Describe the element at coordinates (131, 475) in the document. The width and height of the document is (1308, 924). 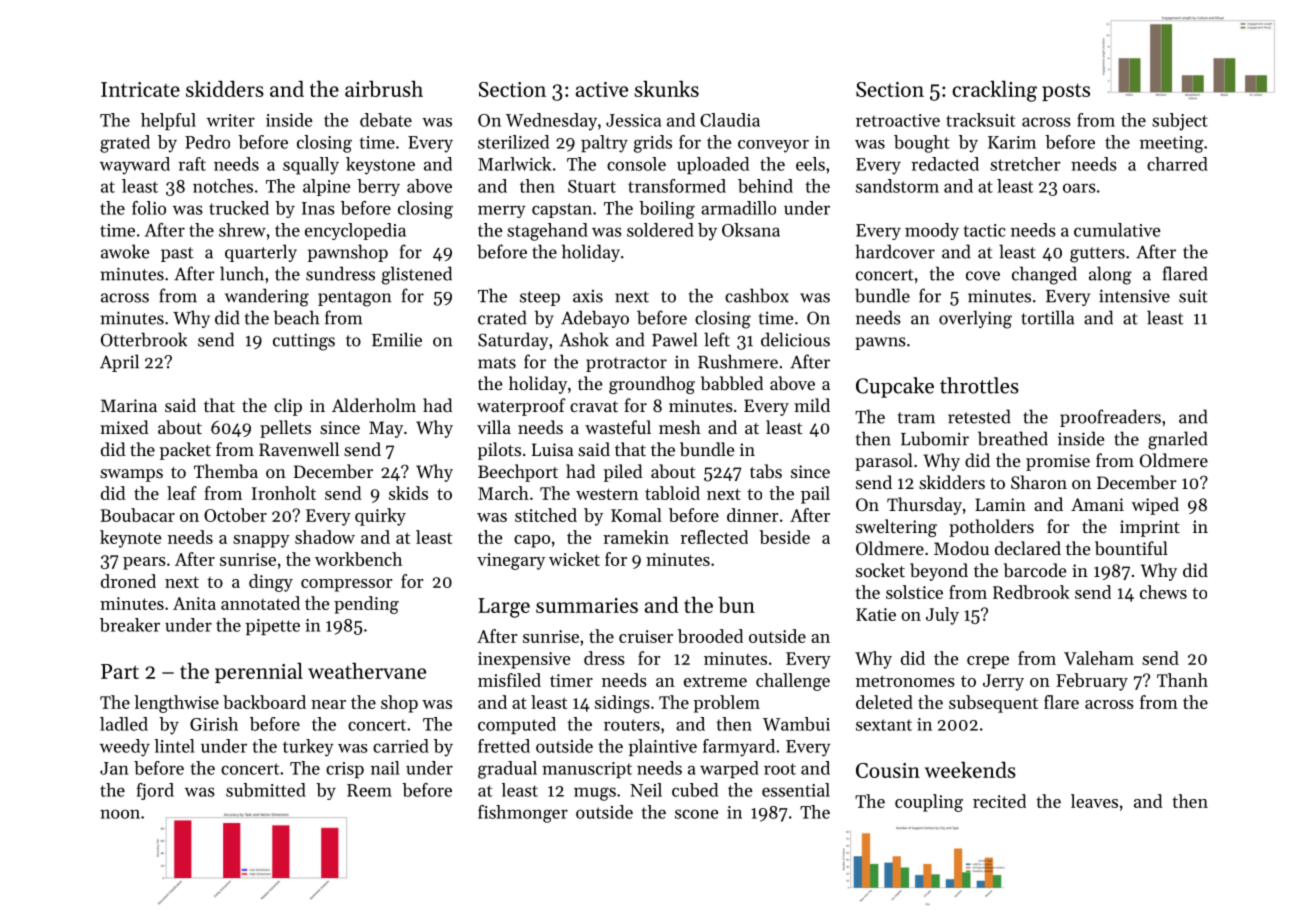
I see `swamps` at that location.
